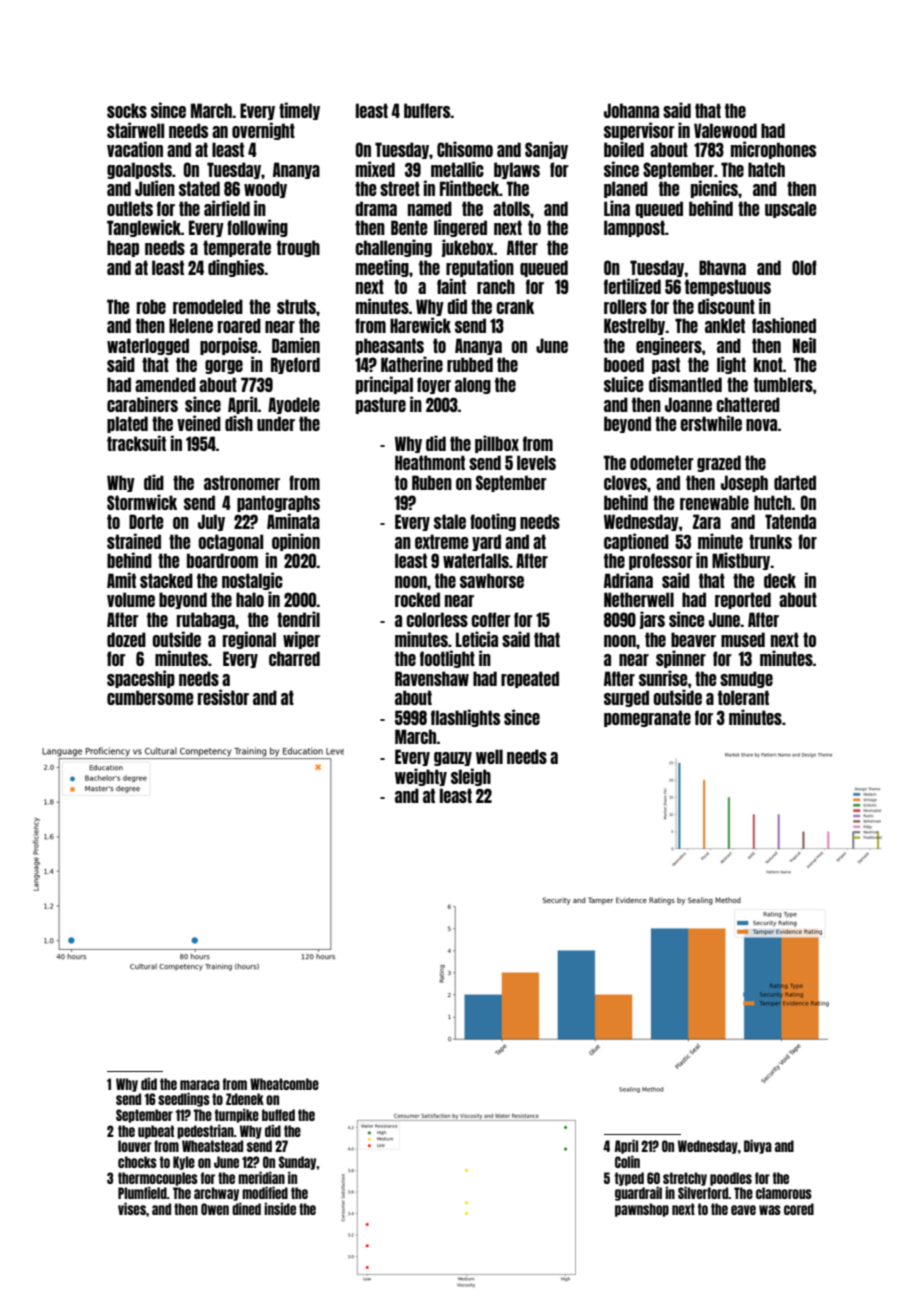 Image resolution: width=924 pixels, height=1308 pixels. I want to click on weighty, so click(421, 777).
